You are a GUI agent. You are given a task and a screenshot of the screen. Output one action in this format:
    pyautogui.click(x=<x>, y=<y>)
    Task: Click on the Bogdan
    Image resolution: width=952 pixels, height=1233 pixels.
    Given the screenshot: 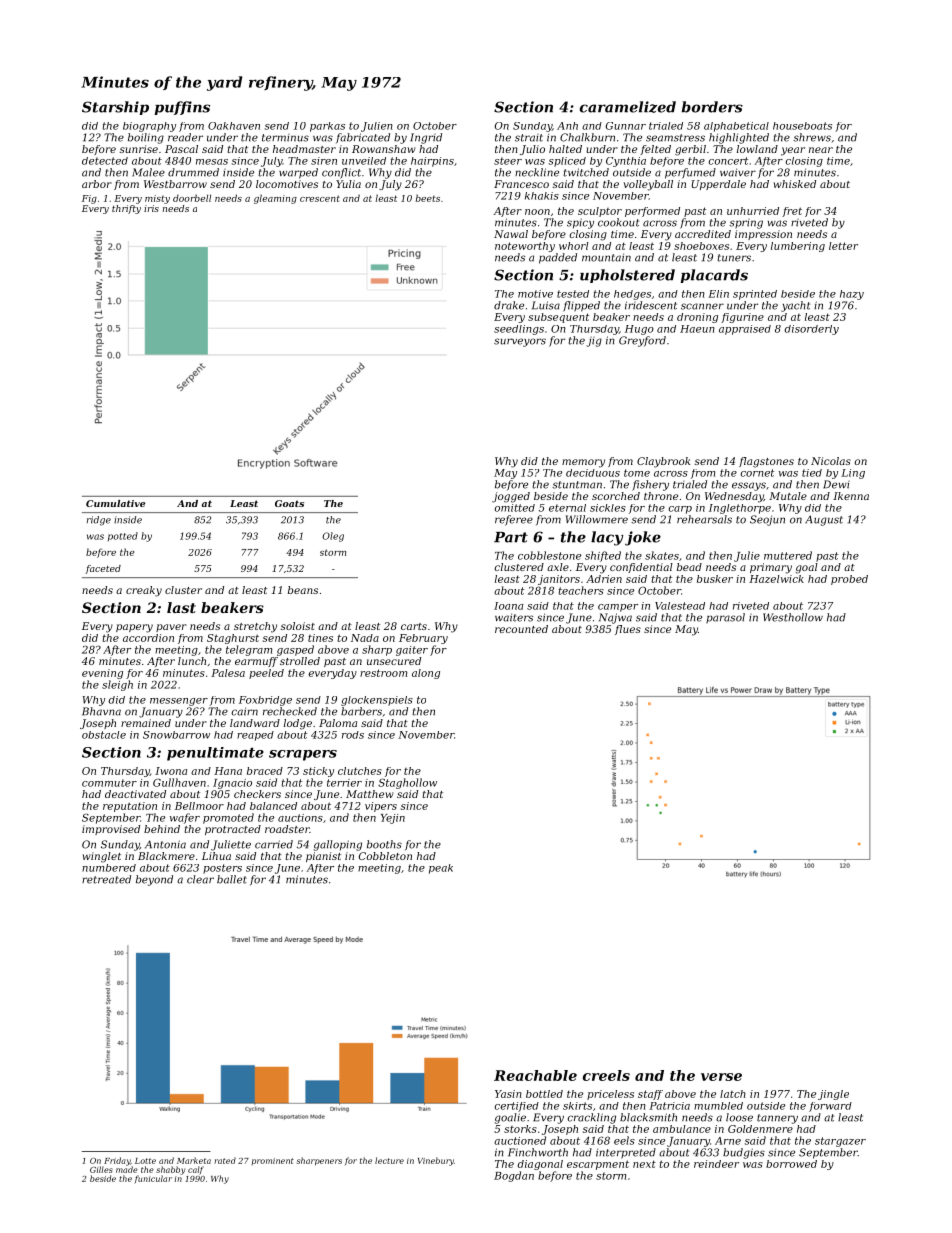 What is the action you would take?
    pyautogui.click(x=514, y=1176)
